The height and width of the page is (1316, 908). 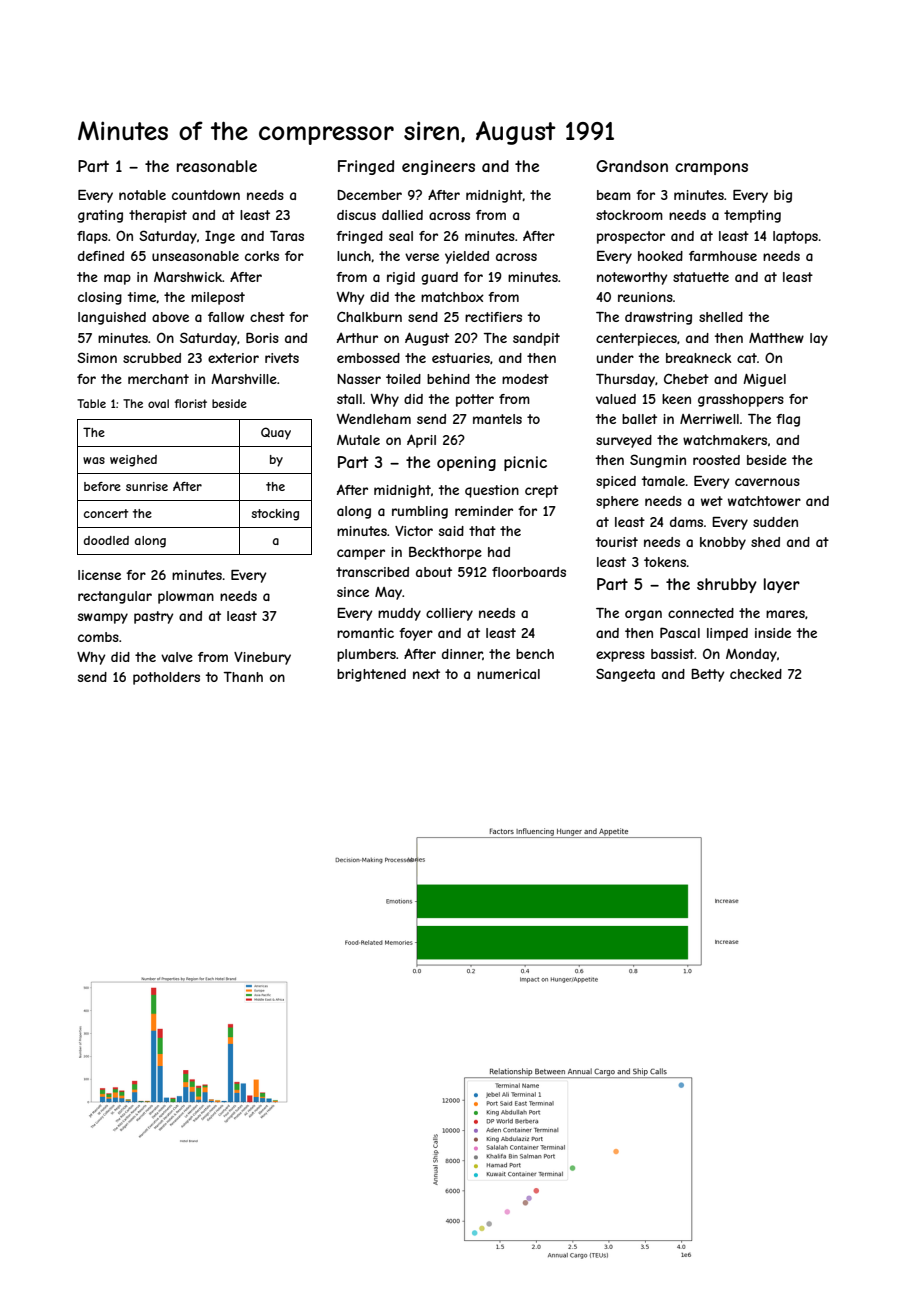 What do you see at coordinates (783, 196) in the page?
I see `big` at bounding box center [783, 196].
